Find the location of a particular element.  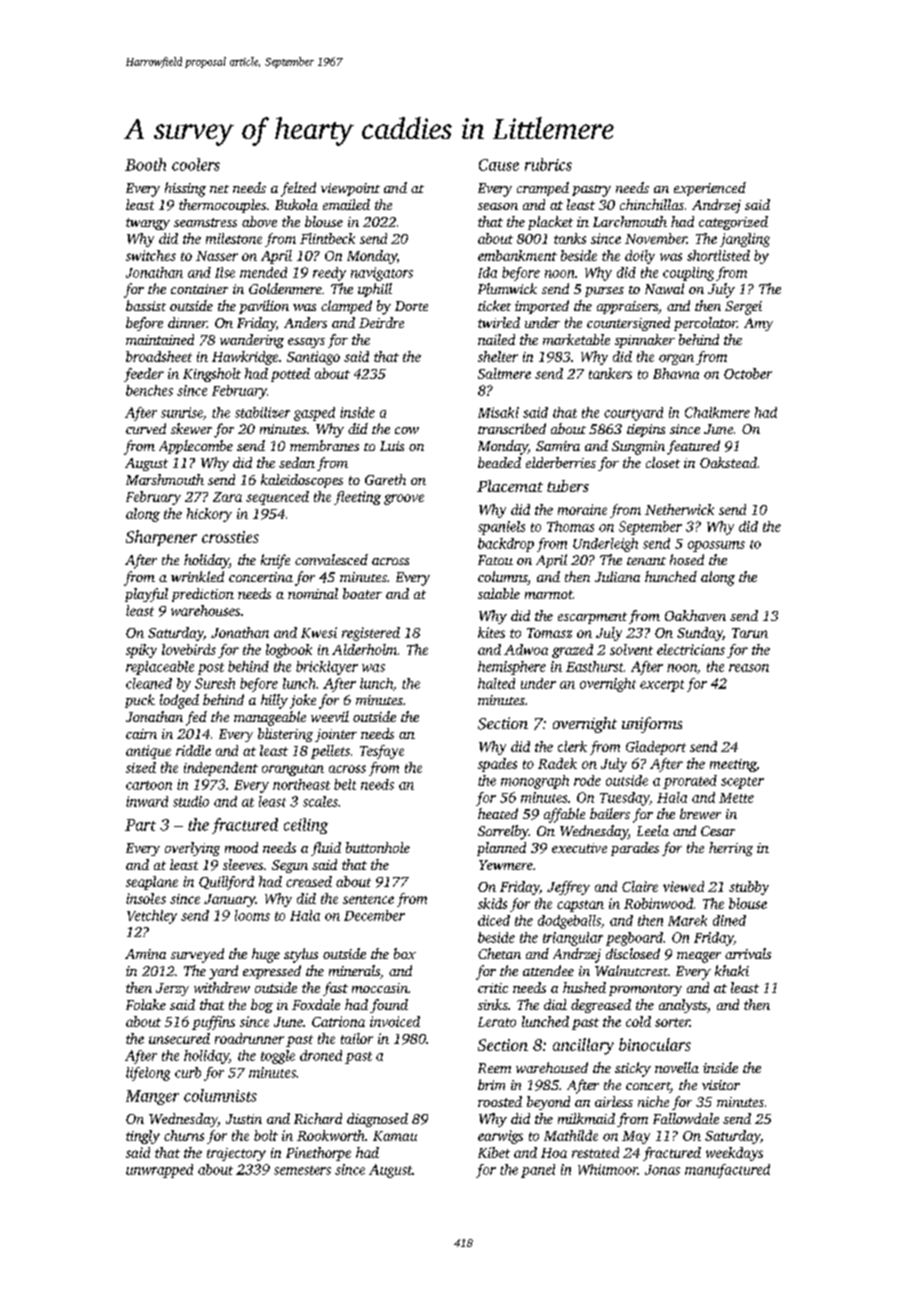

curved is located at coordinates (146, 428).
